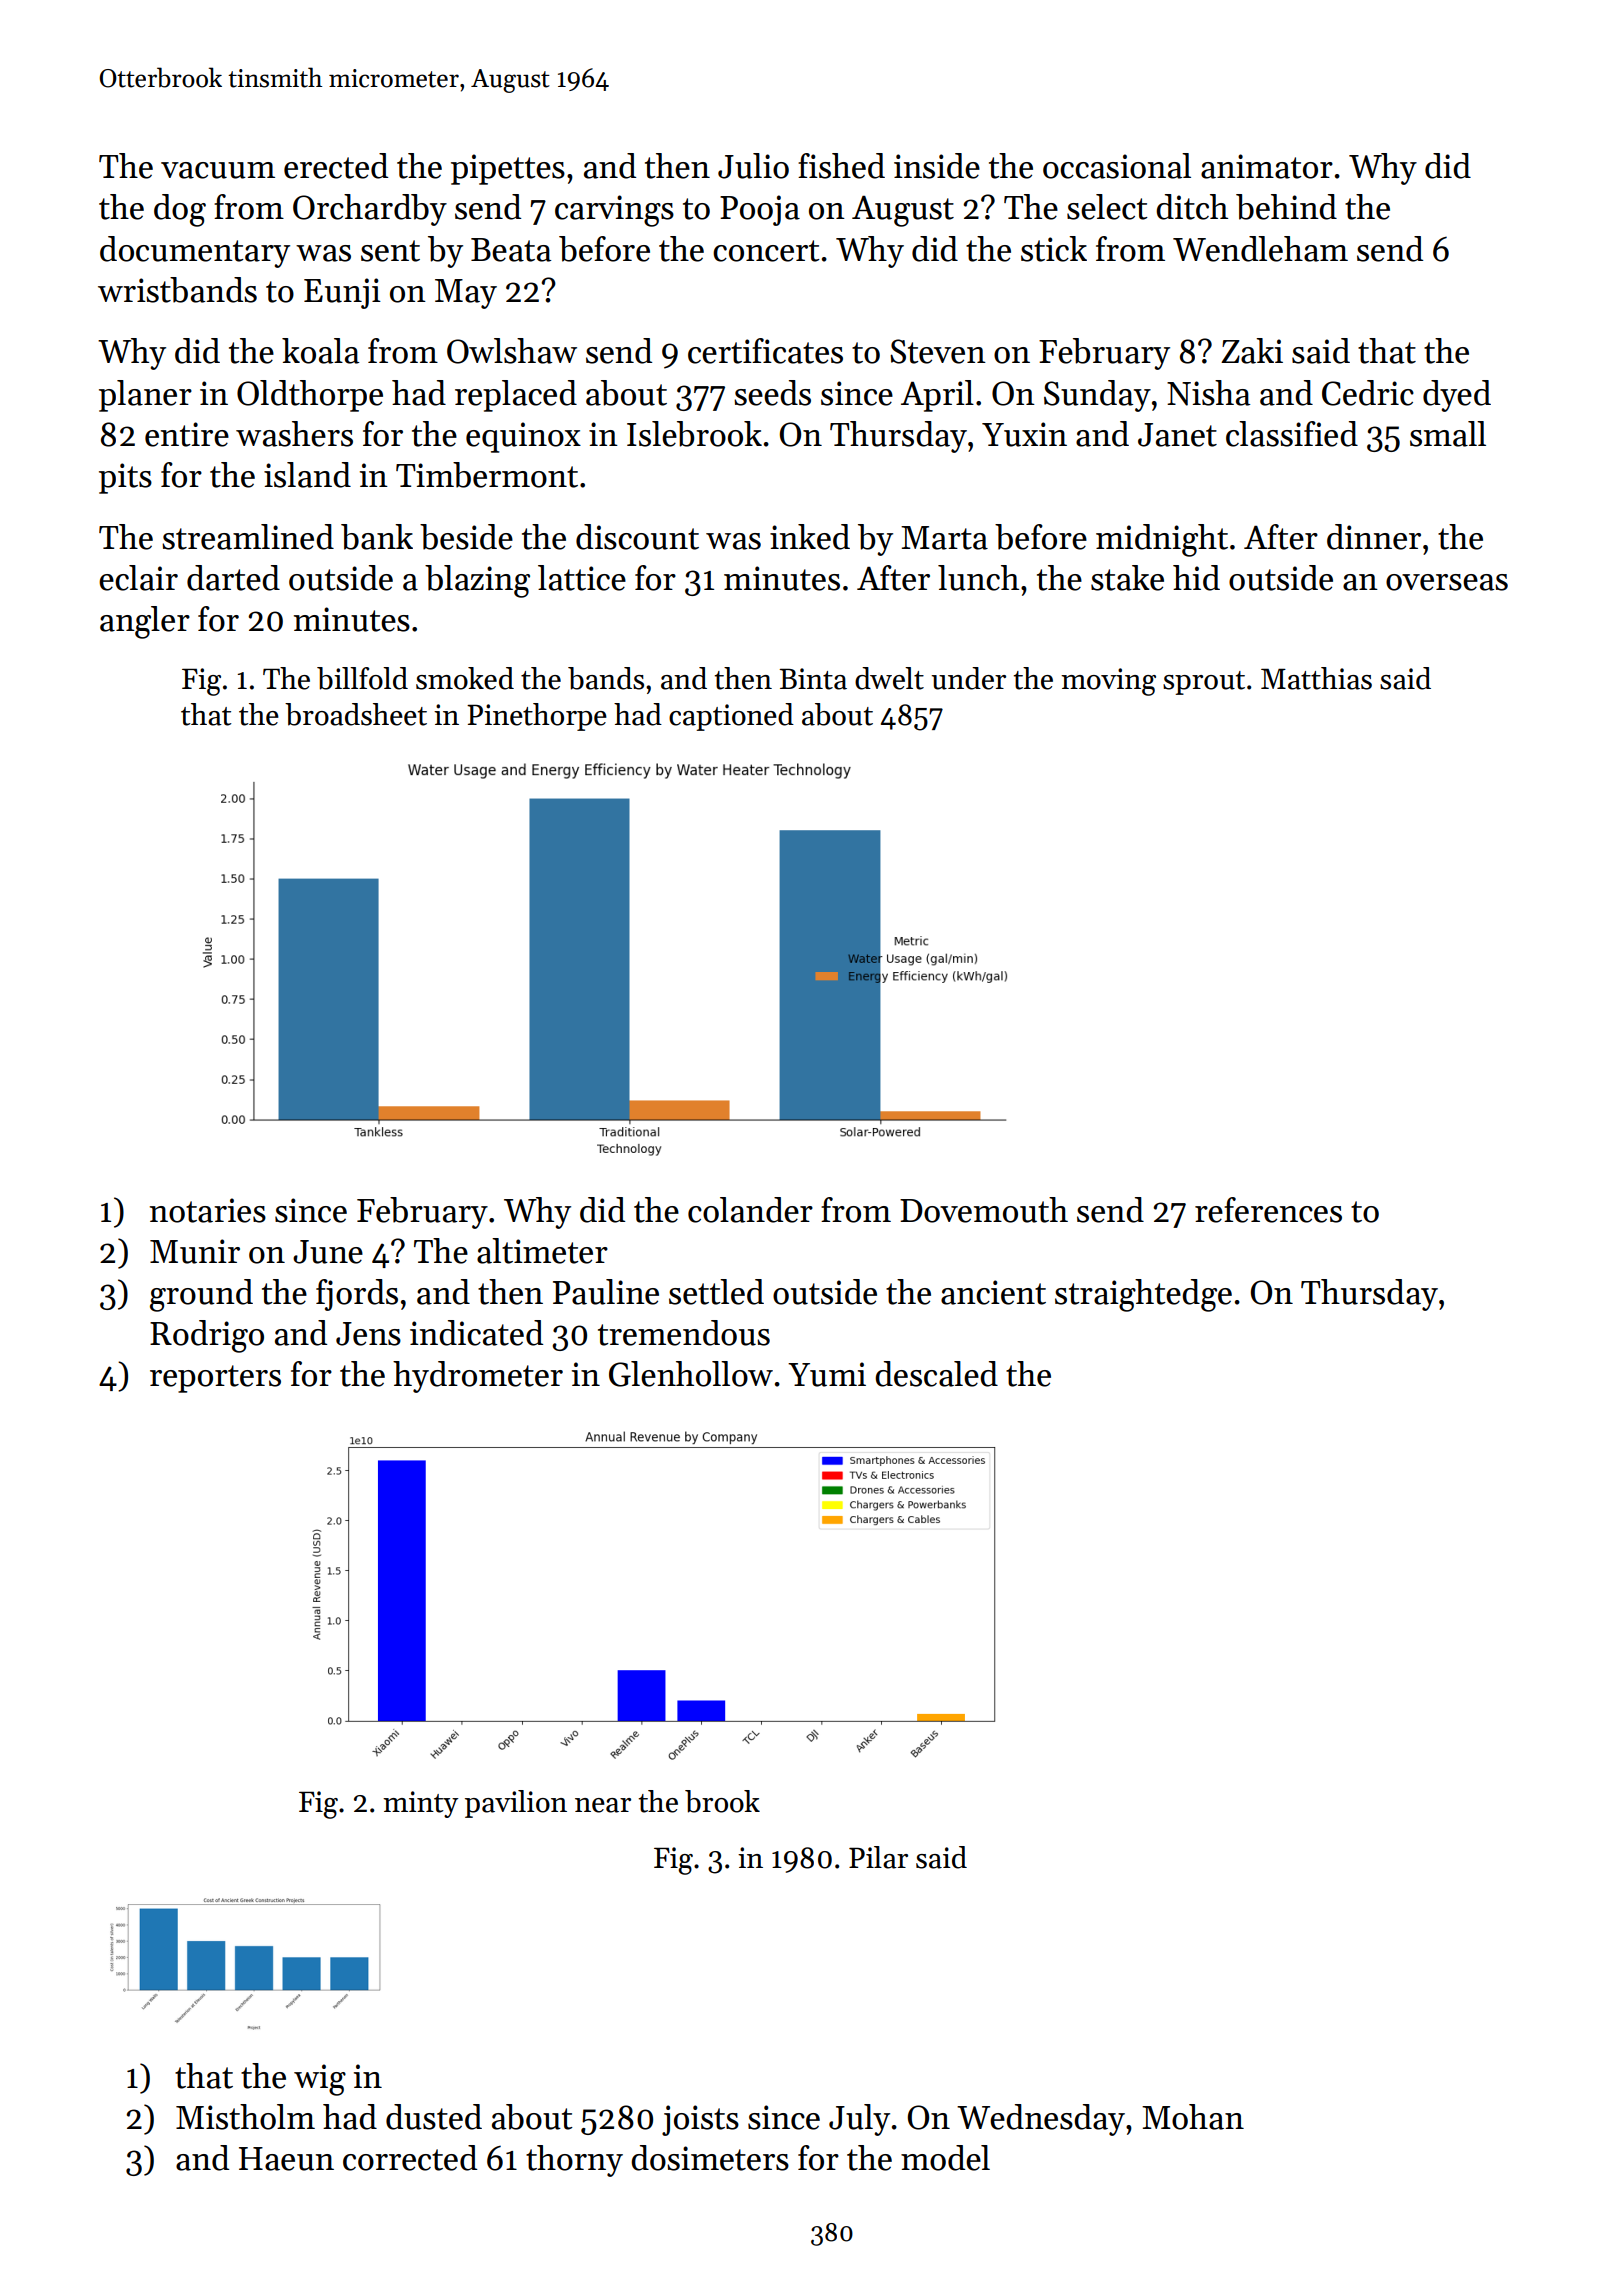  What do you see at coordinates (368, 1334) in the document?
I see `Jens` at bounding box center [368, 1334].
